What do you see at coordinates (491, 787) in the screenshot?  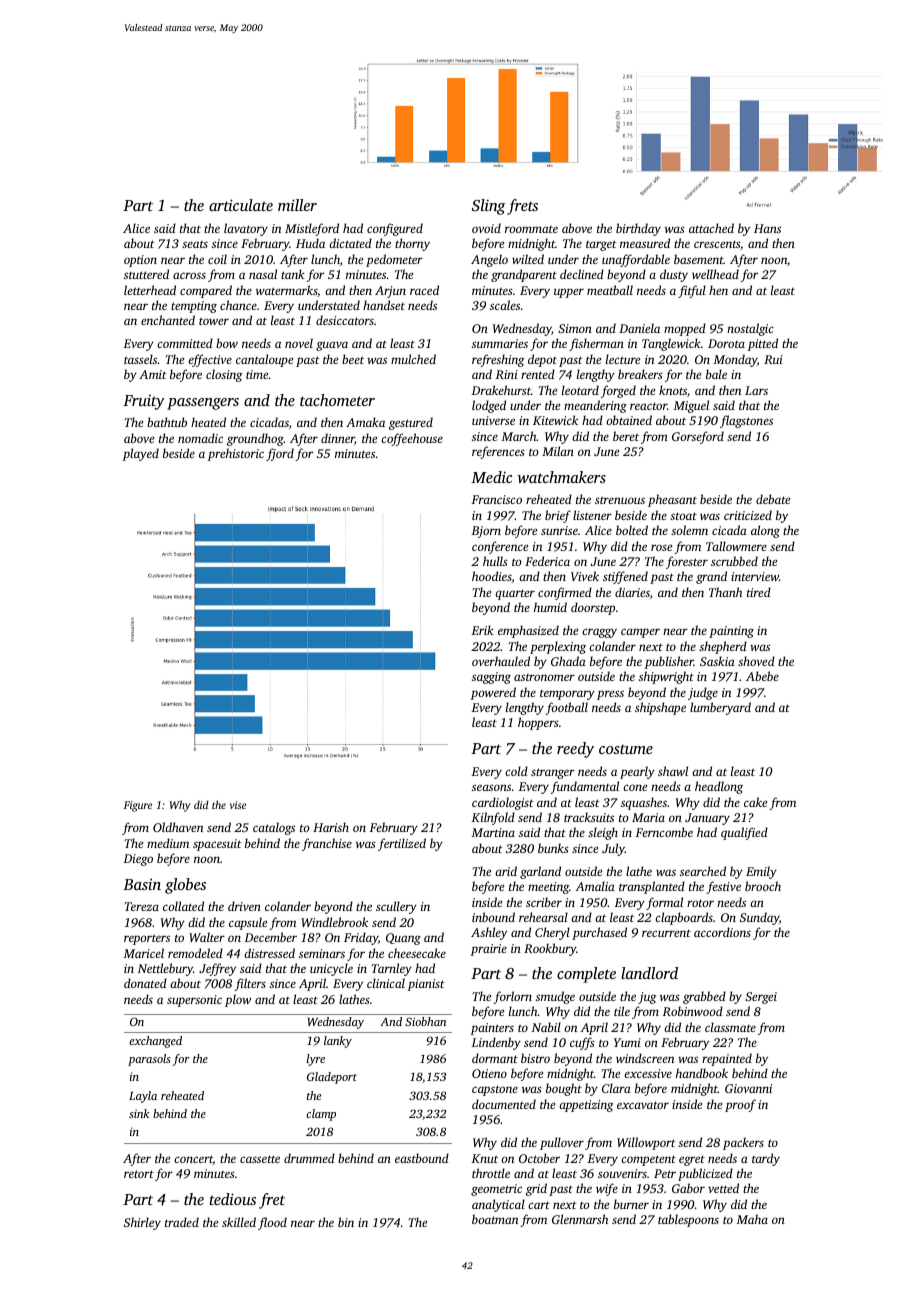 I see `seasons` at bounding box center [491, 787].
